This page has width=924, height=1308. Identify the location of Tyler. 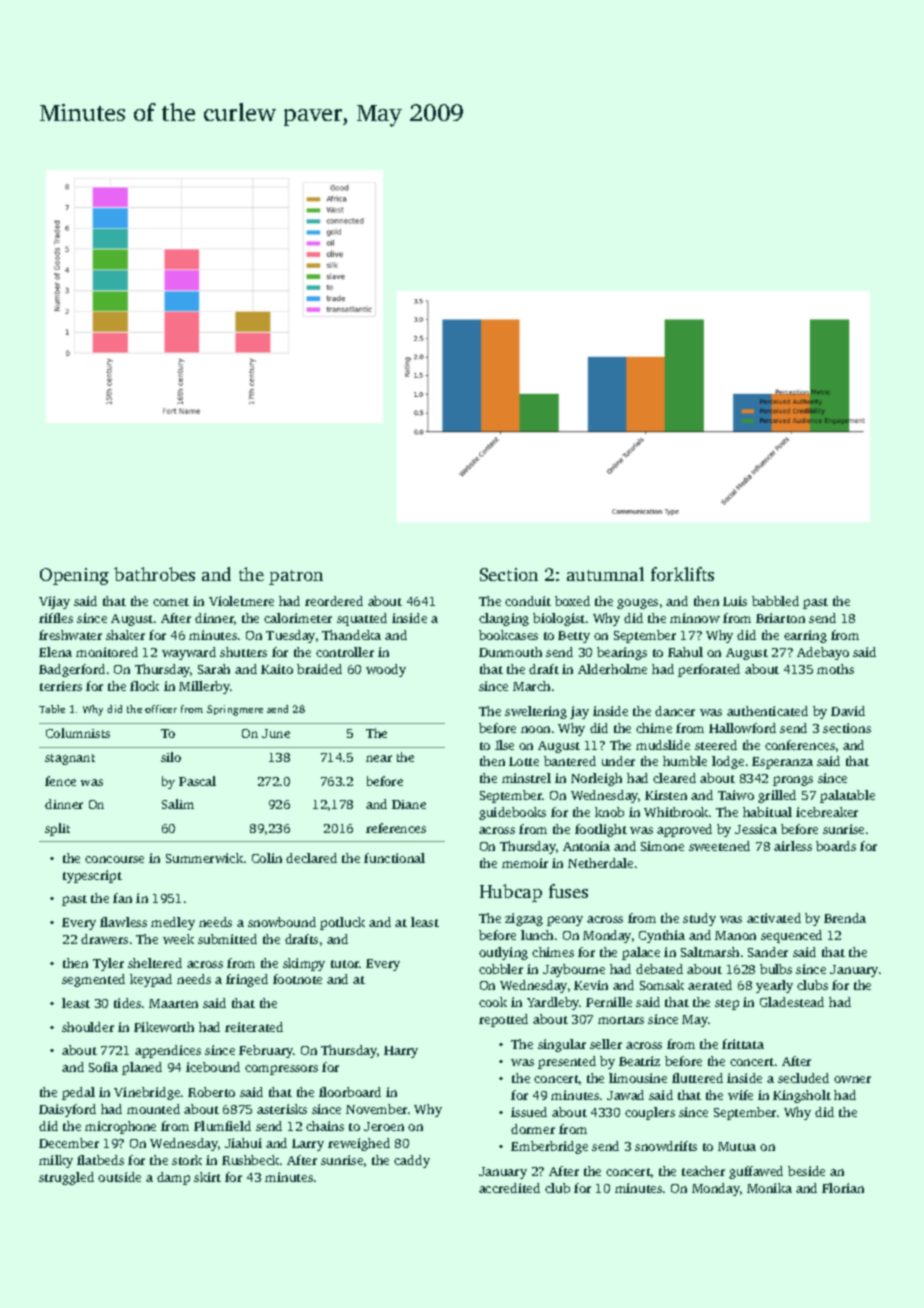
(108, 964).
